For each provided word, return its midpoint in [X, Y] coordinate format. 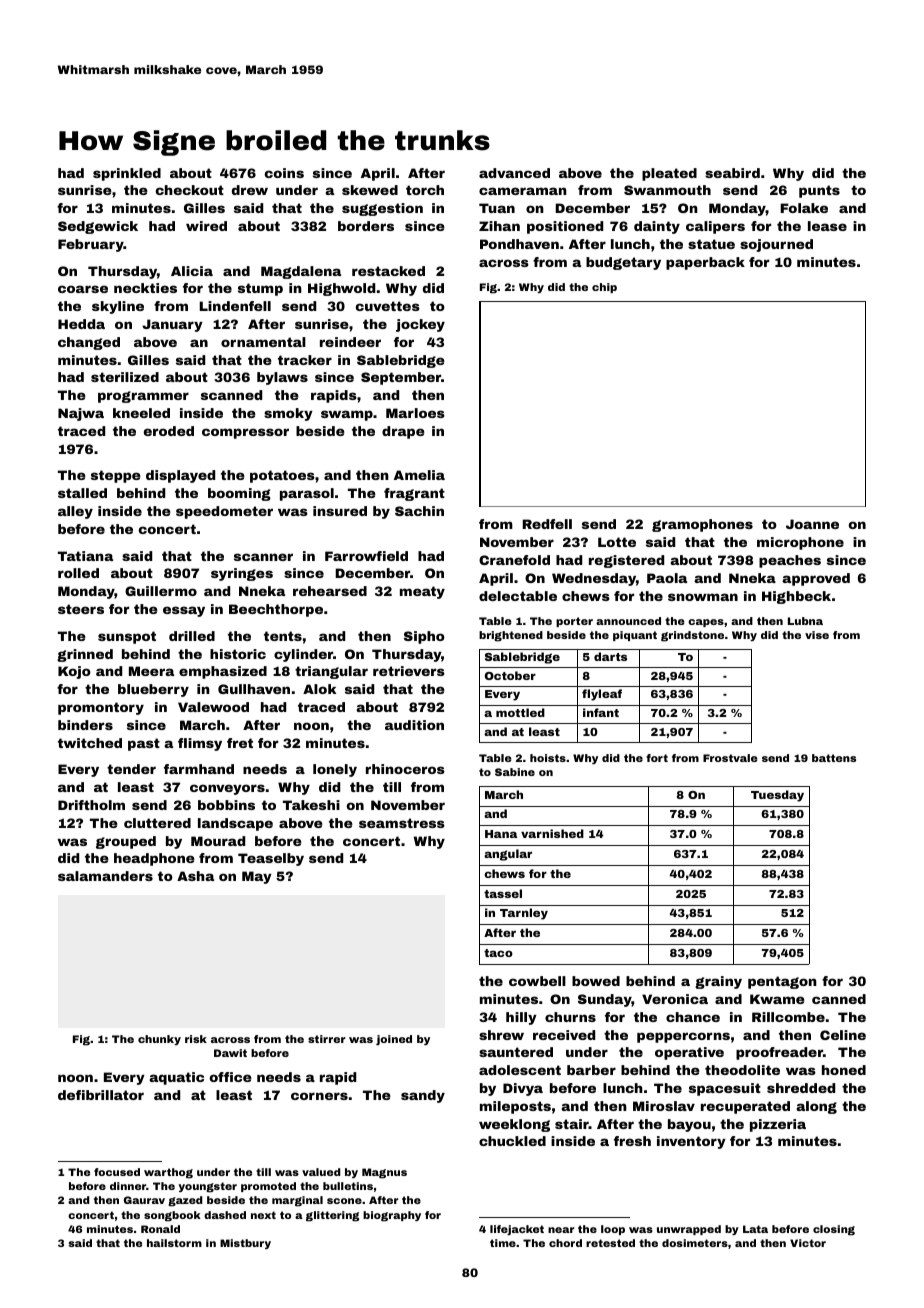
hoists [548, 758]
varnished [552, 833]
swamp [347, 415]
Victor [808, 1243]
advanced [514, 173]
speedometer [224, 512]
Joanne [812, 524]
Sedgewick [98, 227]
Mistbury [245, 1244]
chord [565, 1243]
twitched [90, 743]
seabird [732, 173]
